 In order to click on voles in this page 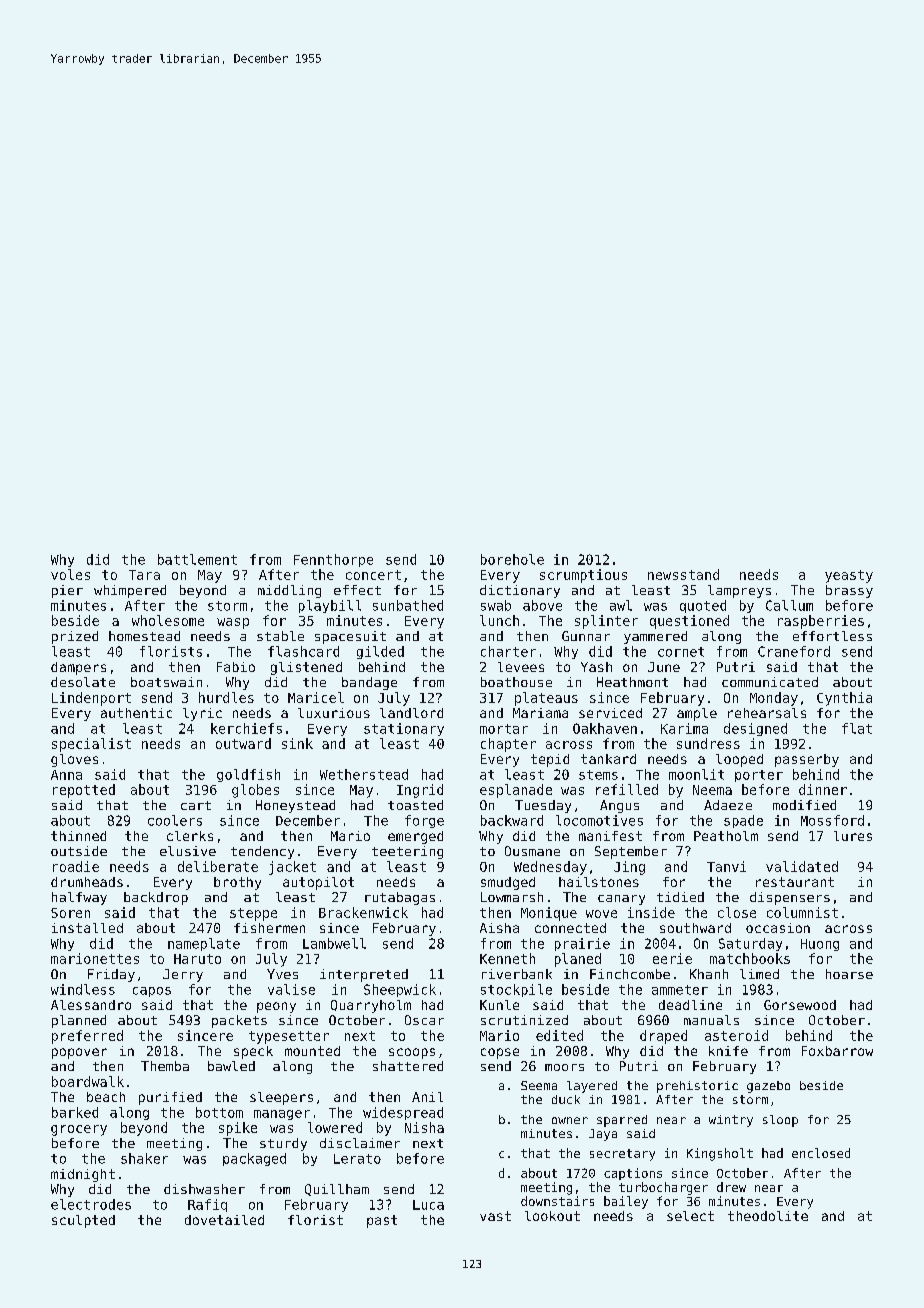, I will do `click(70, 574)`.
